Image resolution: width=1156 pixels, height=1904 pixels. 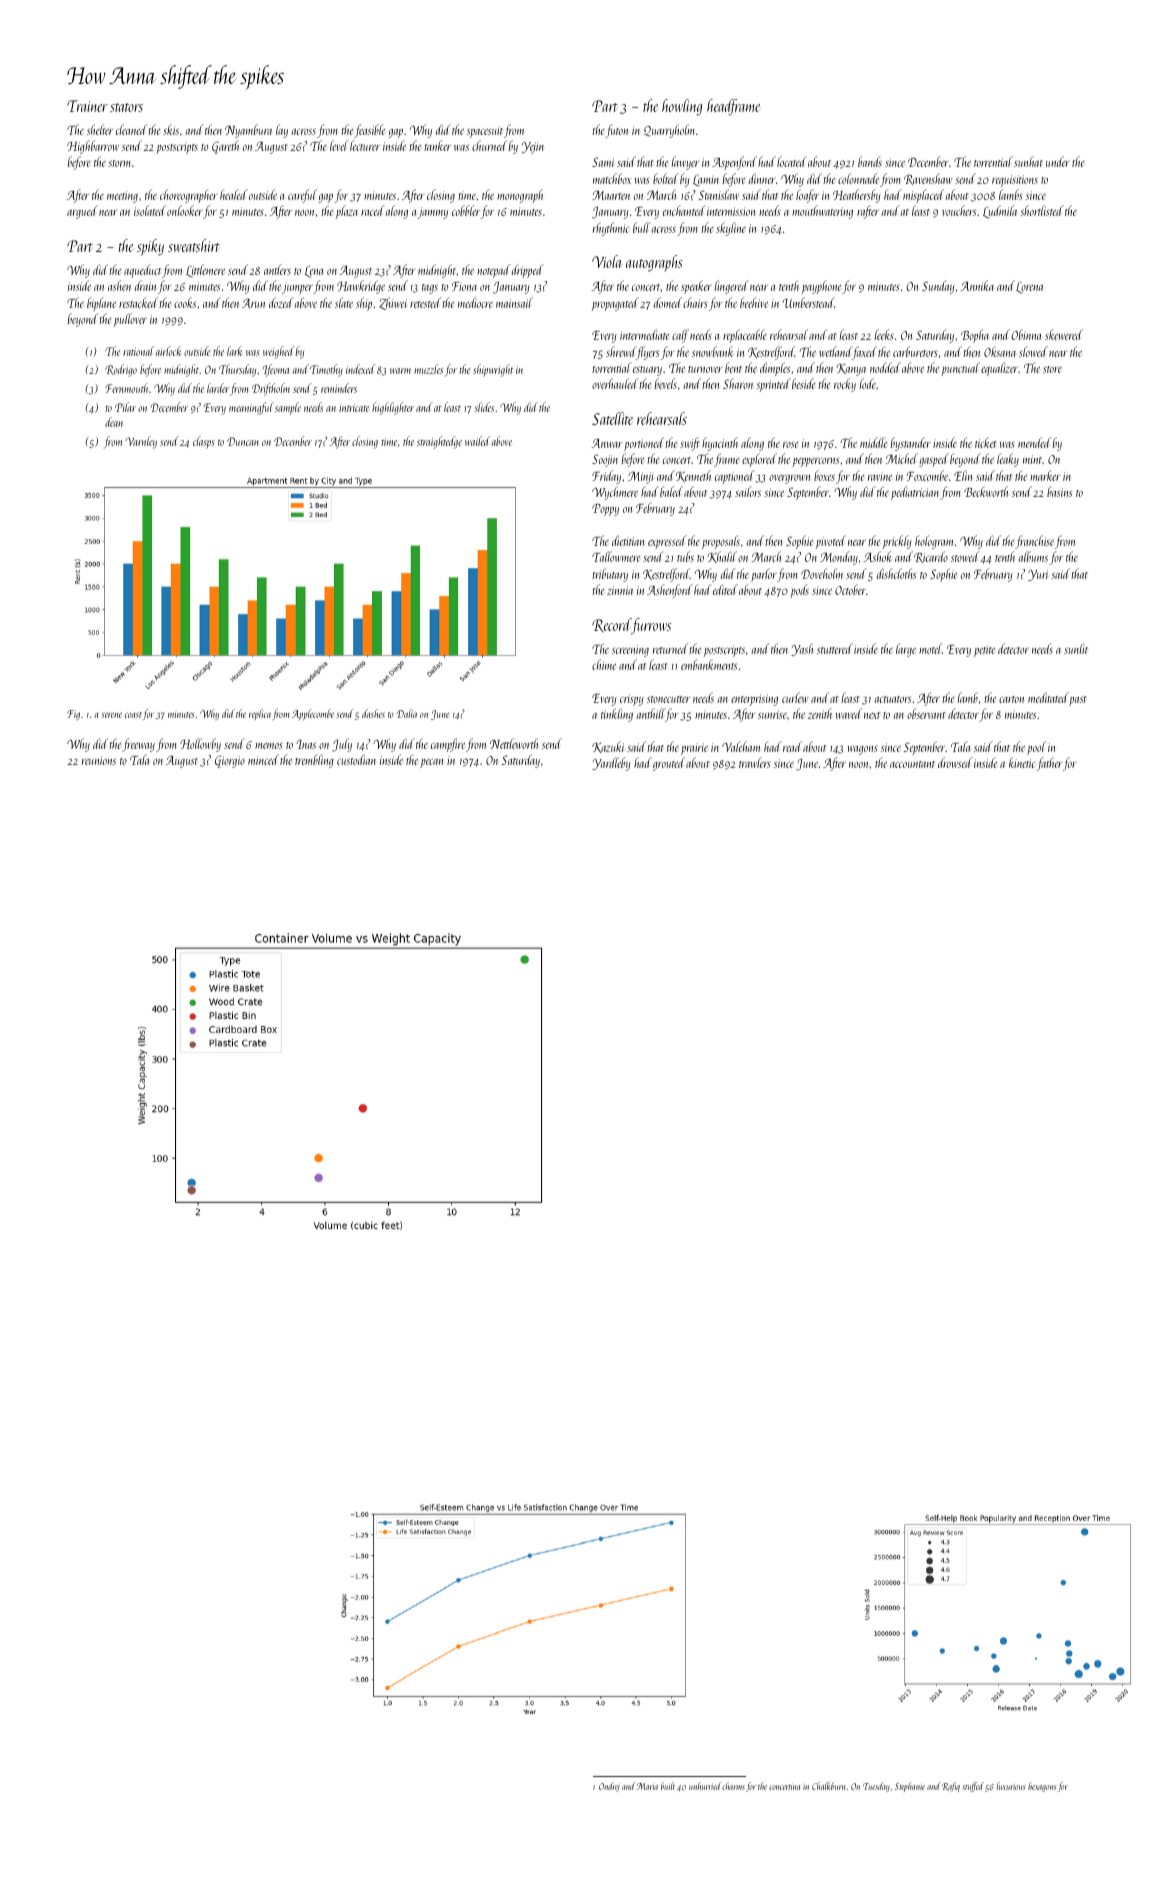 What do you see at coordinates (609, 1787) in the page?
I see `Ondrej` at bounding box center [609, 1787].
